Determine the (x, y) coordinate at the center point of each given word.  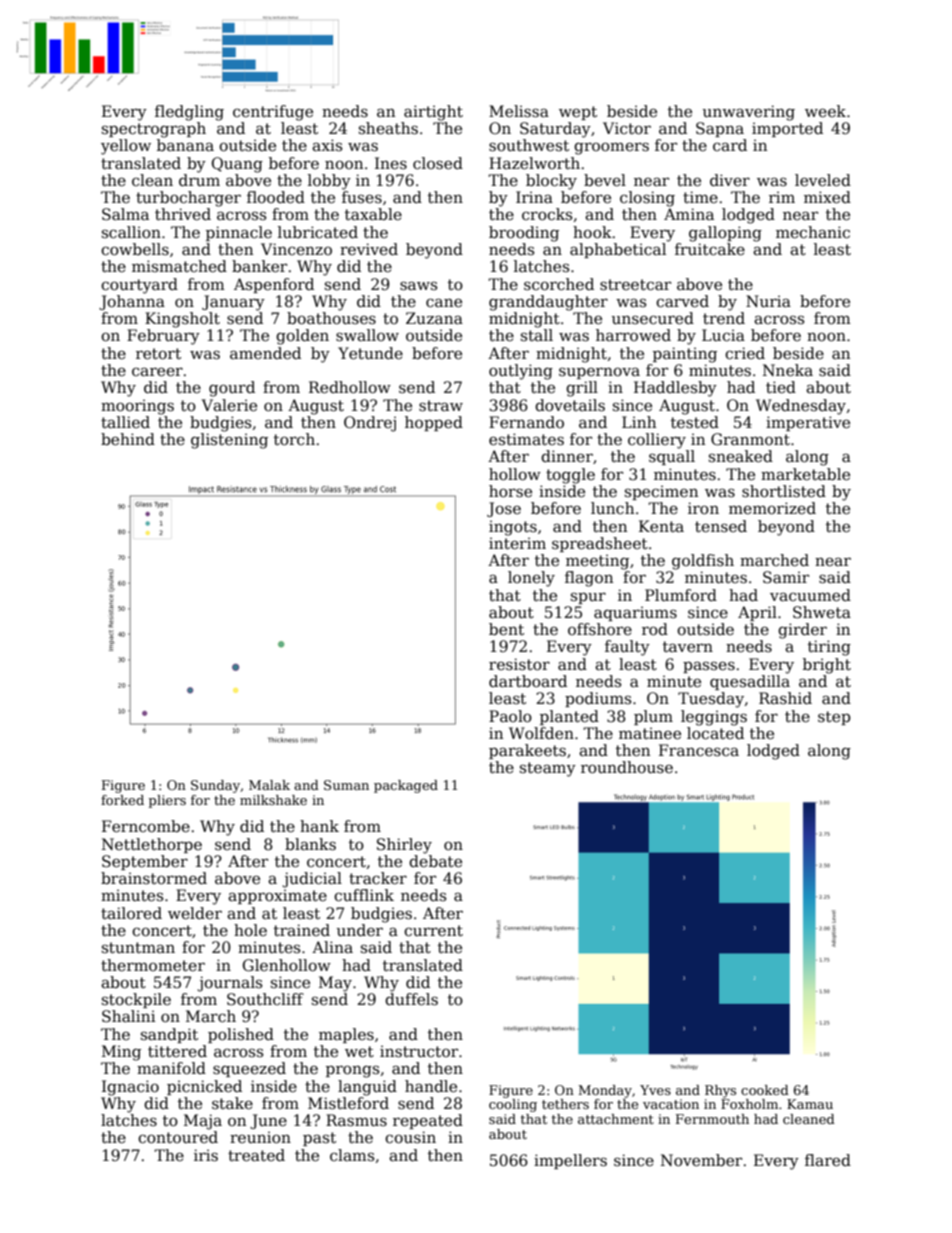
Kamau (810, 1104)
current (433, 931)
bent (506, 629)
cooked (765, 1090)
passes (709, 667)
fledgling (189, 113)
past (319, 1139)
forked (122, 800)
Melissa (519, 111)
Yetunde (370, 353)
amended (265, 353)
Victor (627, 128)
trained (302, 930)
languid (367, 1088)
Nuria (768, 301)
